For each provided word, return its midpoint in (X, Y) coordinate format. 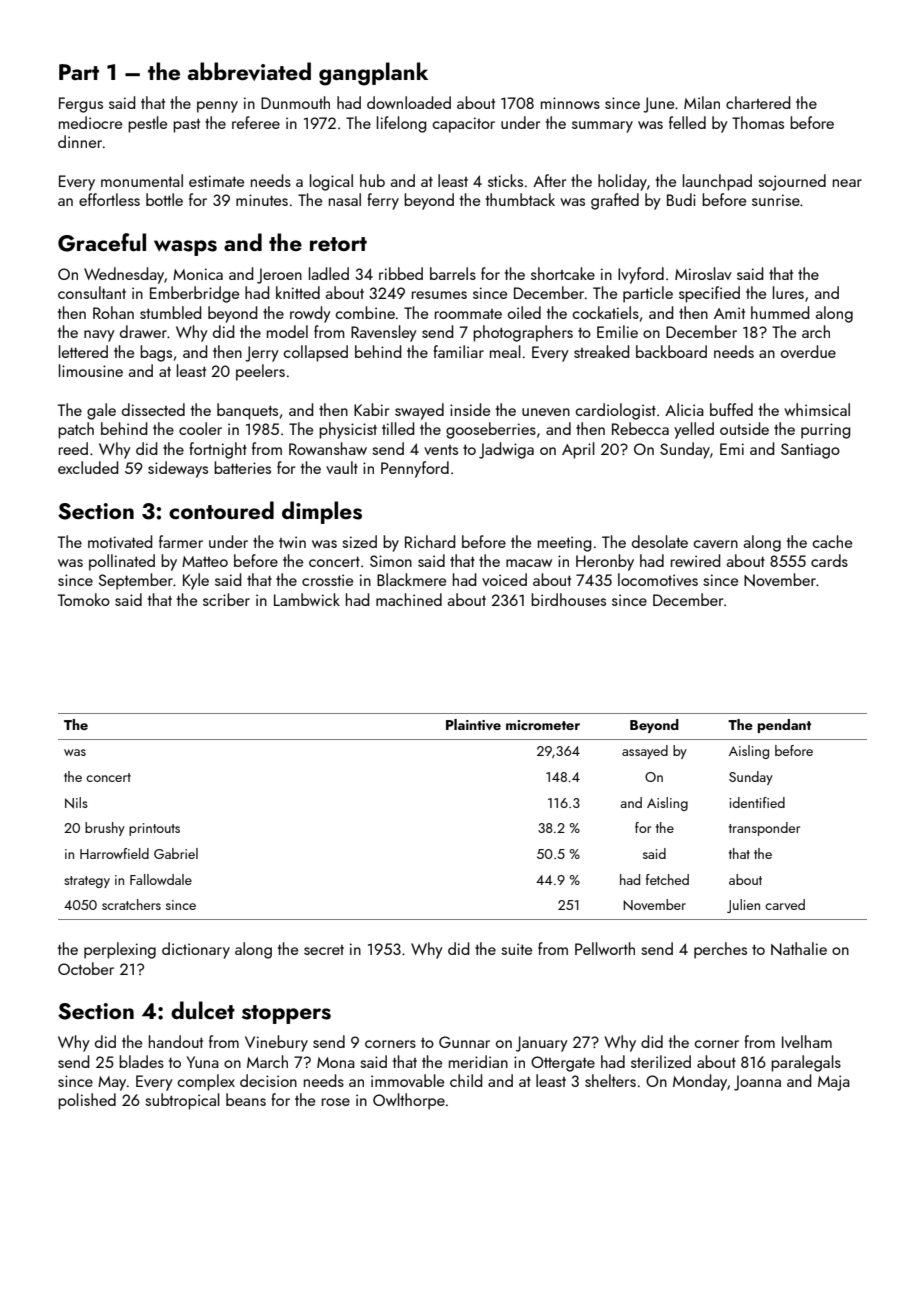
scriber (226, 599)
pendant (784, 726)
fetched (667, 879)
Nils (76, 803)
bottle (164, 199)
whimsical (817, 409)
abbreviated (249, 71)
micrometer (543, 725)
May (112, 1083)
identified (757, 802)
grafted (615, 201)
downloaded (409, 102)
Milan (702, 102)
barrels (453, 273)
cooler (200, 428)
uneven (546, 412)
